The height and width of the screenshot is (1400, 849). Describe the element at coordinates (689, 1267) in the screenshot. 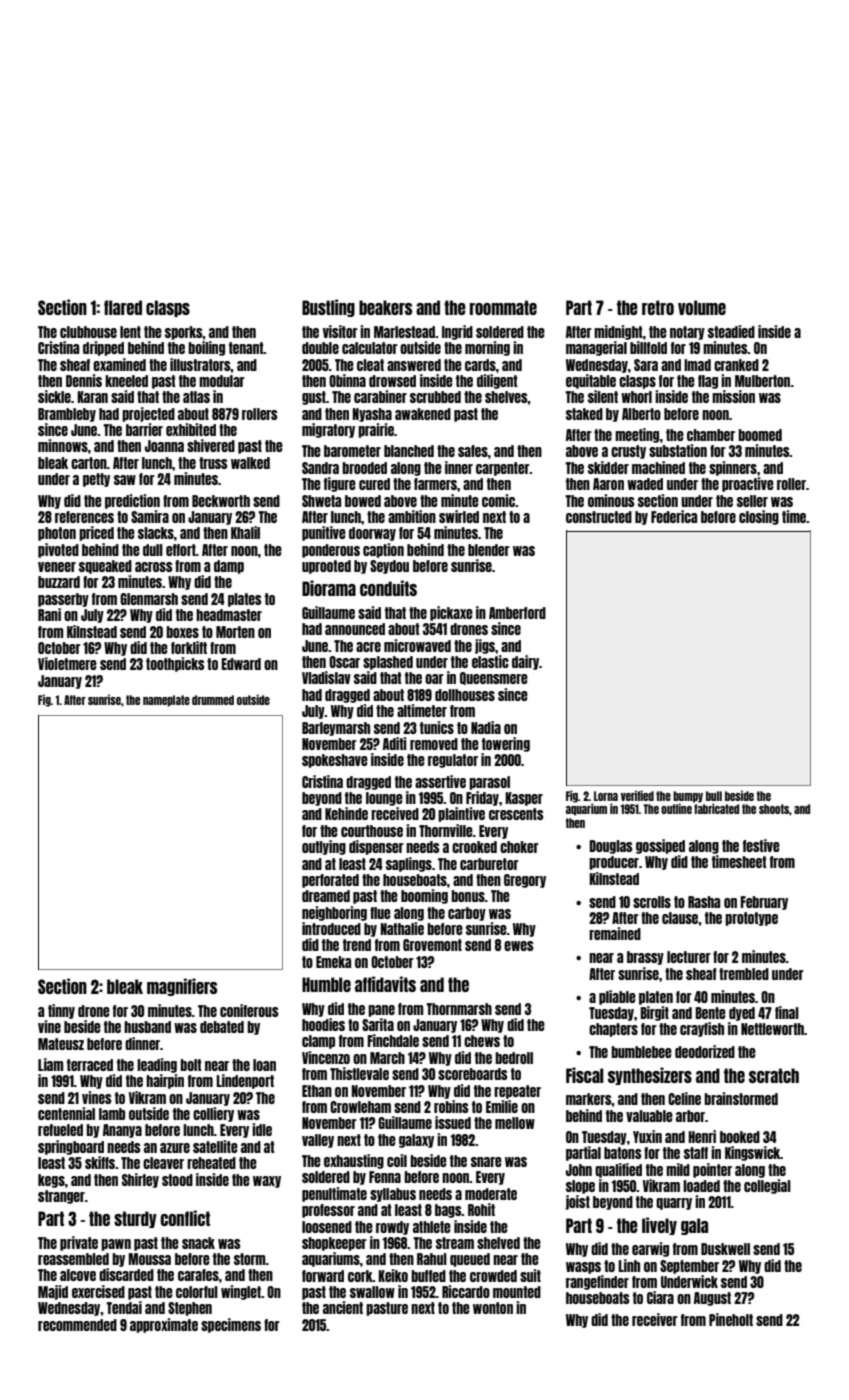

I see `September` at that location.
